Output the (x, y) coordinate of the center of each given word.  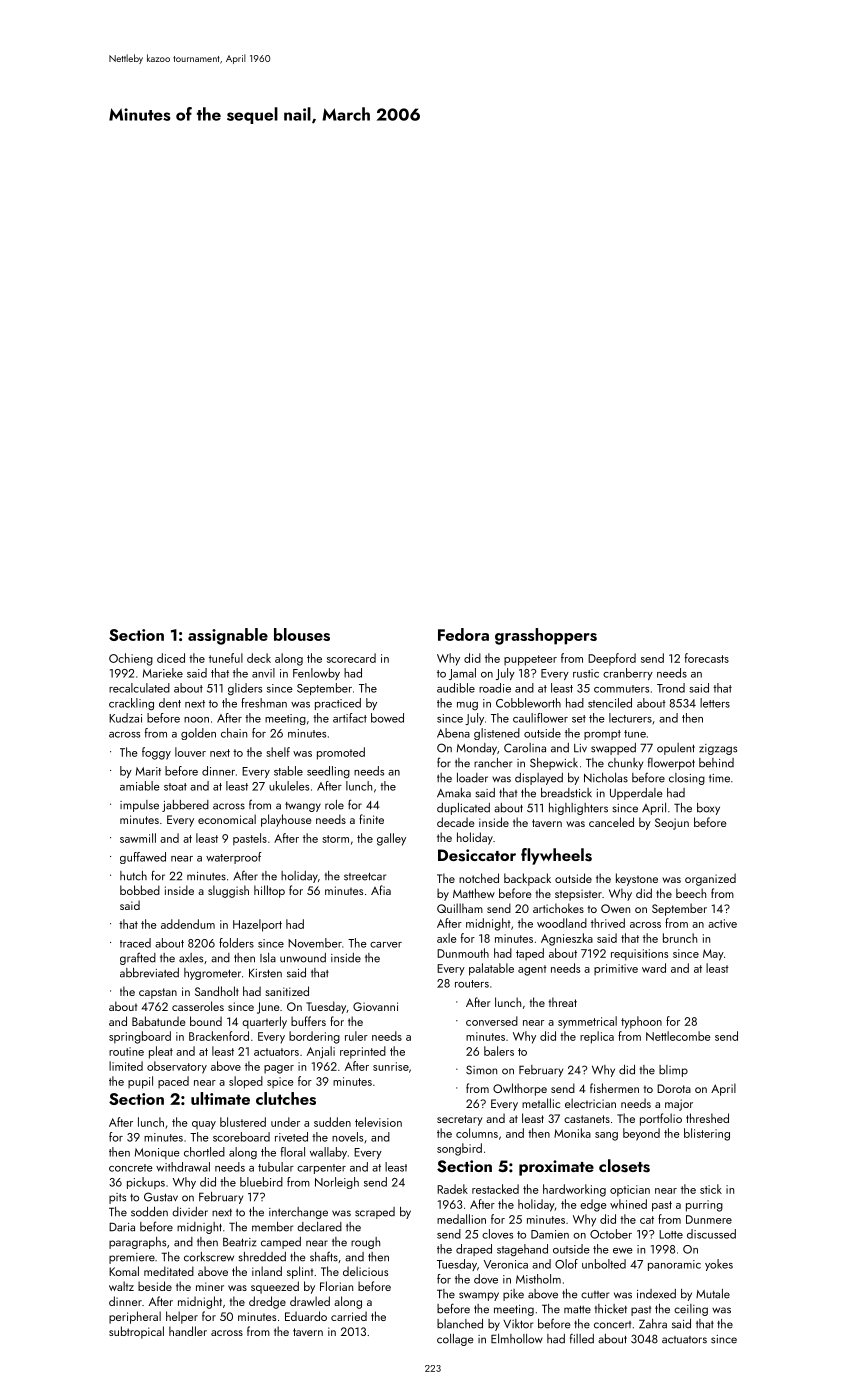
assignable (228, 636)
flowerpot (671, 763)
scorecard (351, 658)
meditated (169, 1271)
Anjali (321, 1052)
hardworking (574, 1190)
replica (597, 1037)
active (722, 923)
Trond (671, 688)
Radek (452, 1189)
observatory (177, 1067)
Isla (268, 958)
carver (386, 945)
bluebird (261, 1182)
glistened (497, 734)
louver (190, 752)
